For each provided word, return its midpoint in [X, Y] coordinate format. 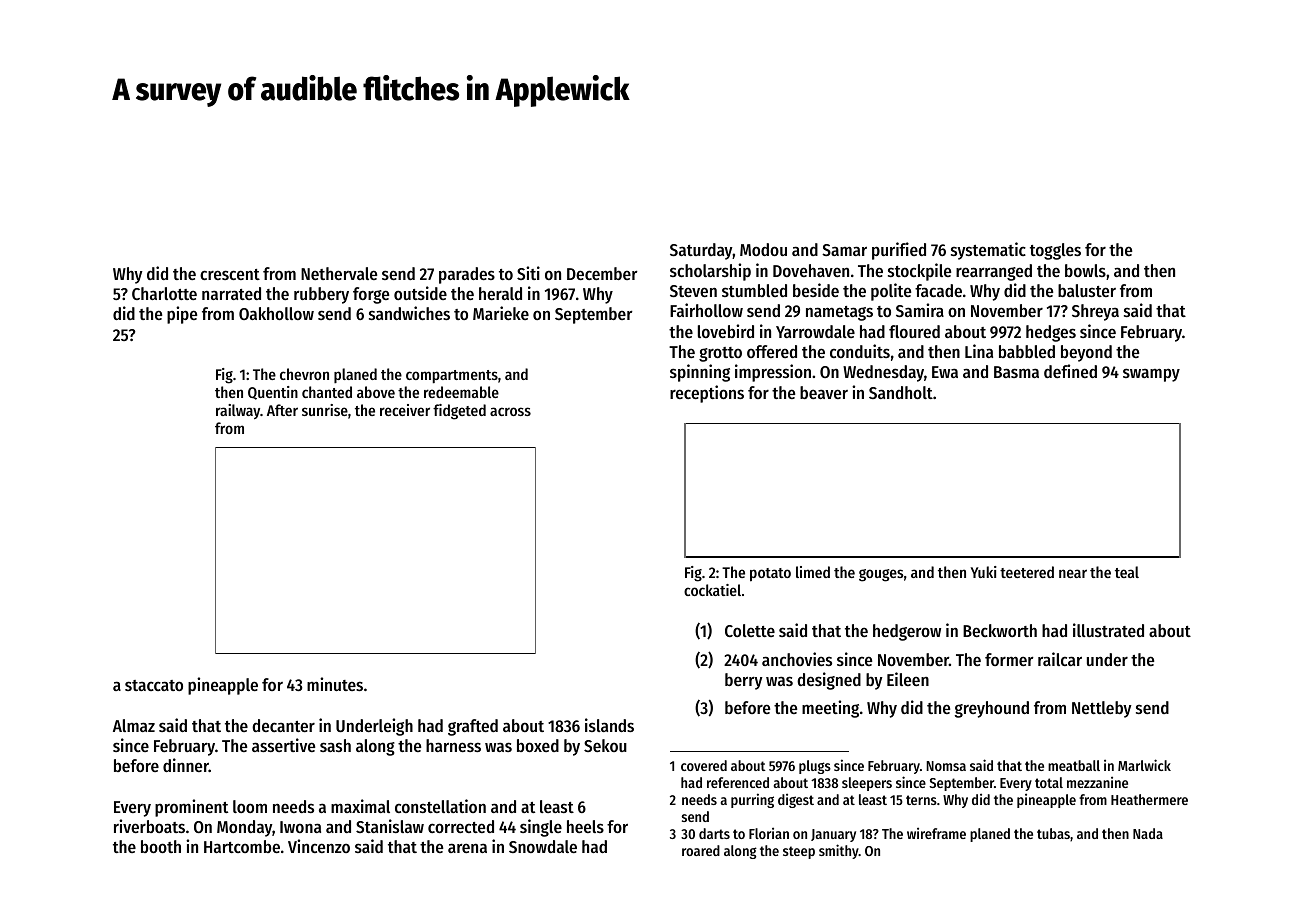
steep [799, 852]
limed [813, 572]
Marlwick [1144, 765]
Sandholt [901, 392]
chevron [304, 374]
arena [467, 848]
